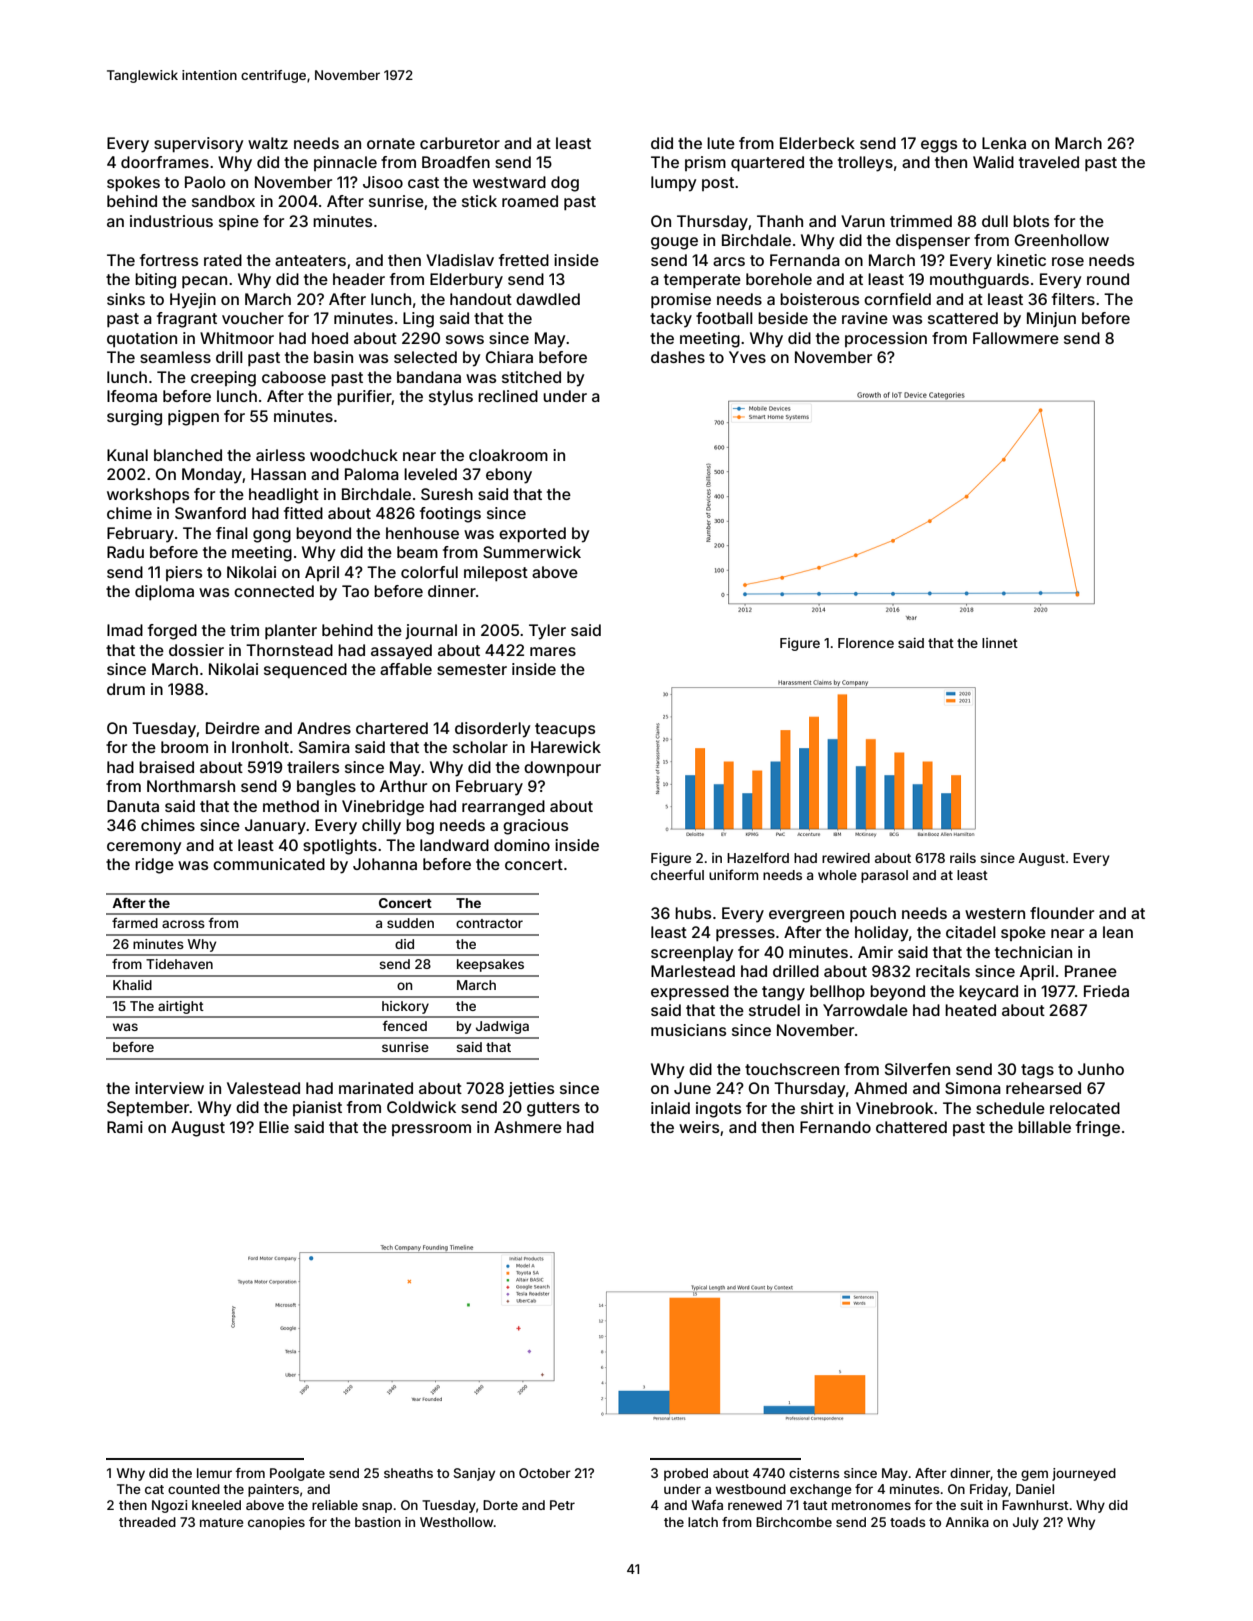  What do you see at coordinates (1000, 643) in the screenshot?
I see `linnet` at bounding box center [1000, 643].
